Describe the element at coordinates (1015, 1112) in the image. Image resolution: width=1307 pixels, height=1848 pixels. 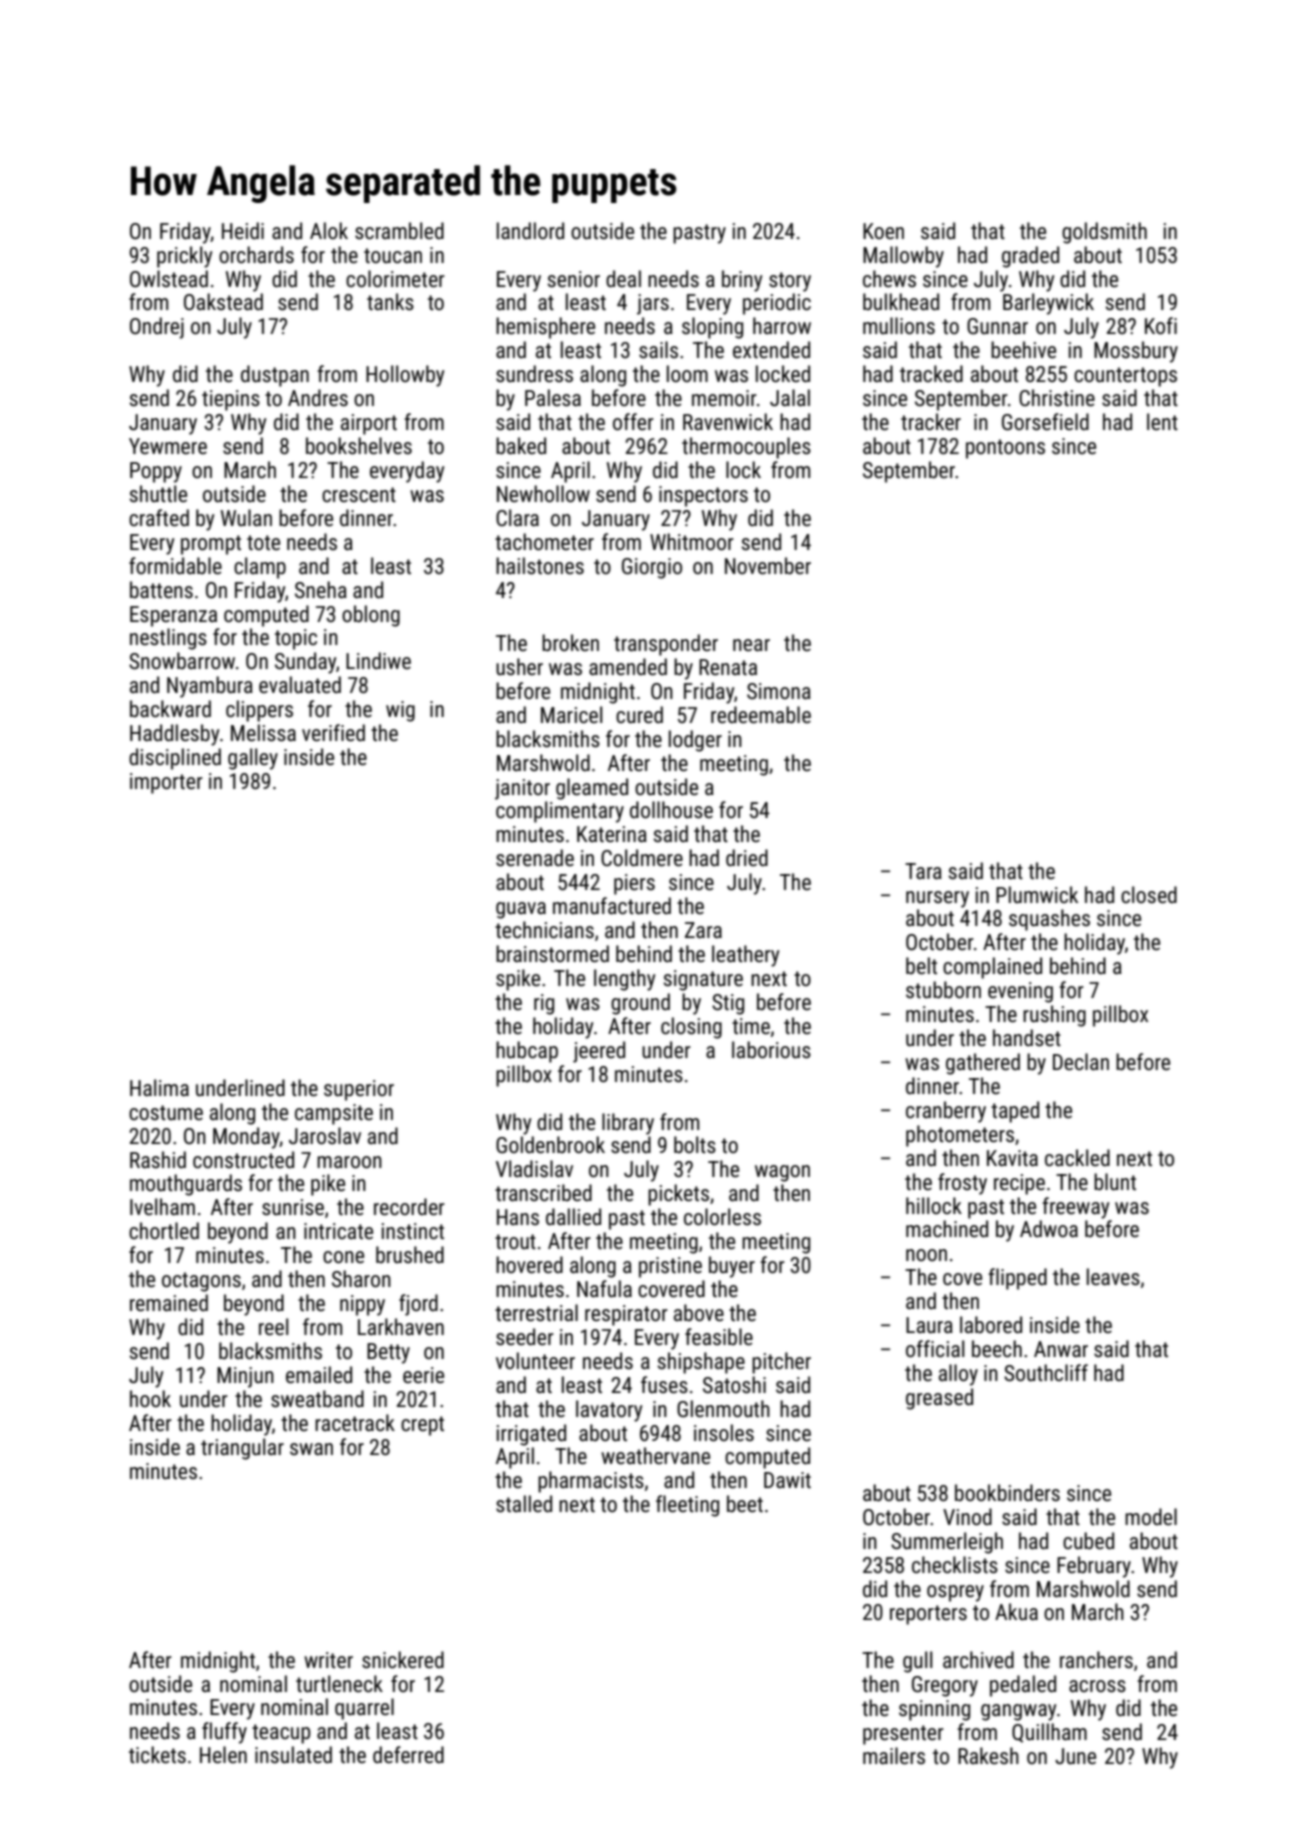
I see `taped` at that location.
